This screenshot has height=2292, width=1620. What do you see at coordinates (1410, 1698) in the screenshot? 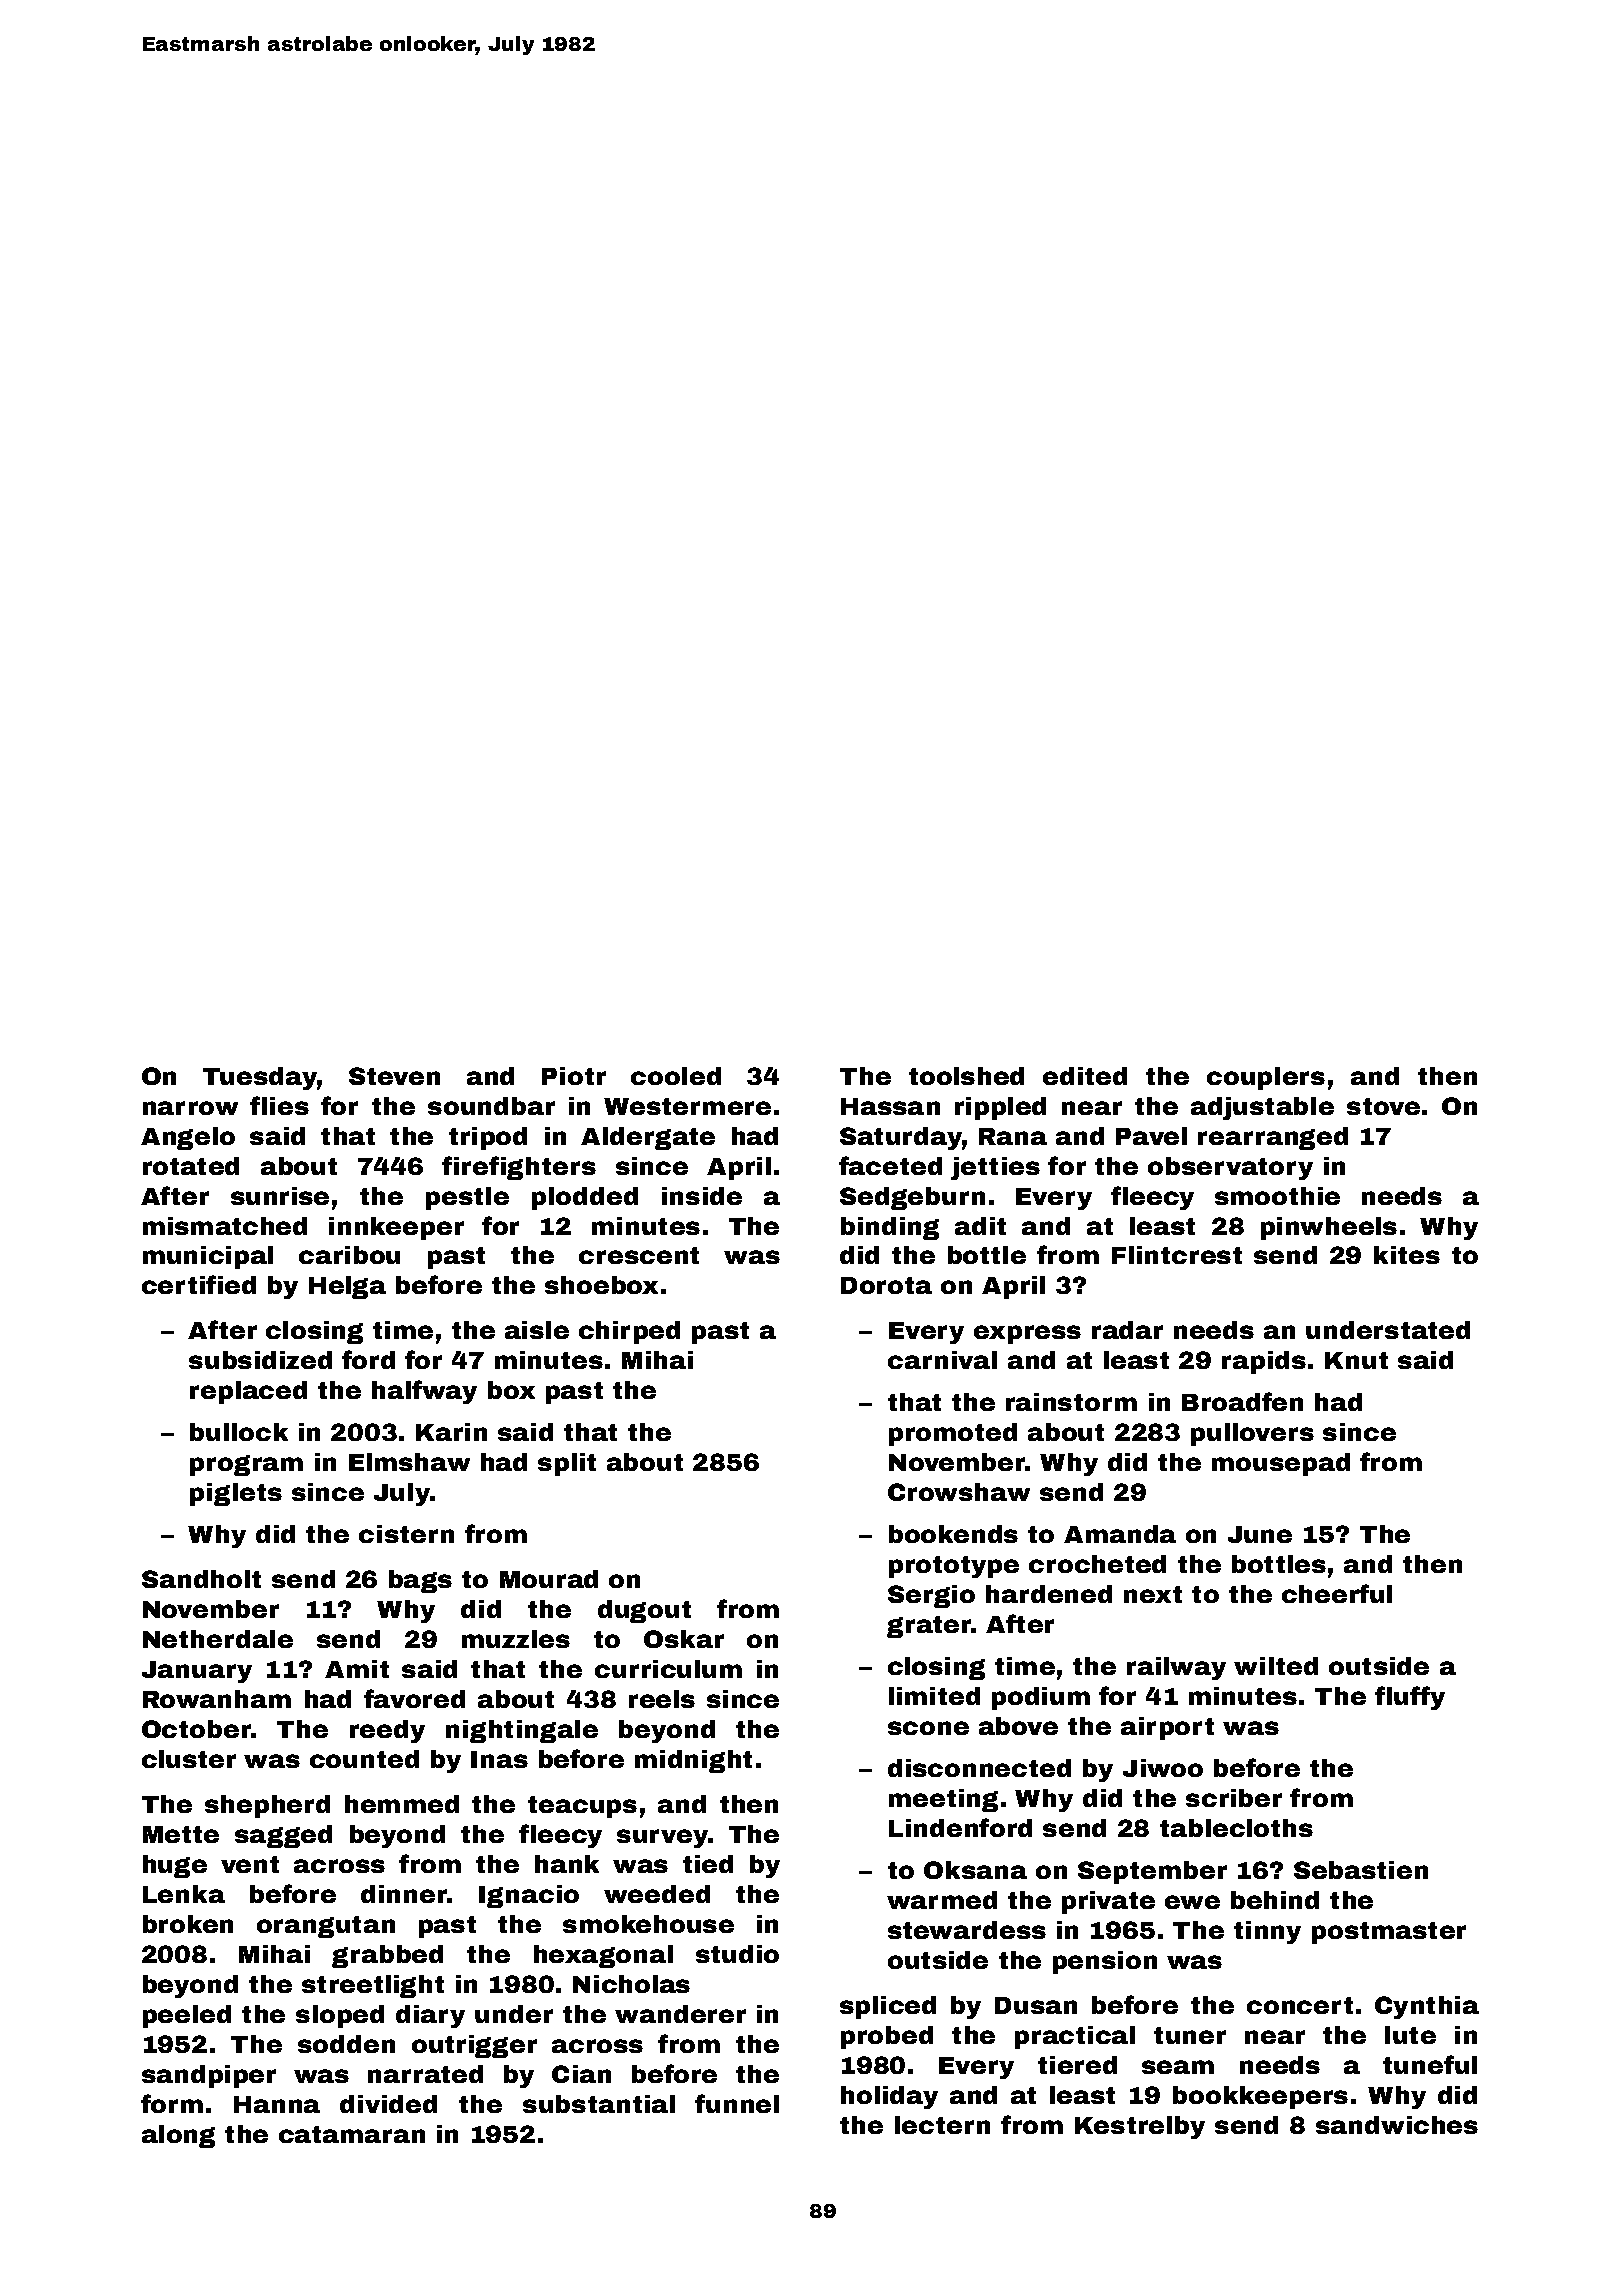
I see `fluffy` at bounding box center [1410, 1698].
